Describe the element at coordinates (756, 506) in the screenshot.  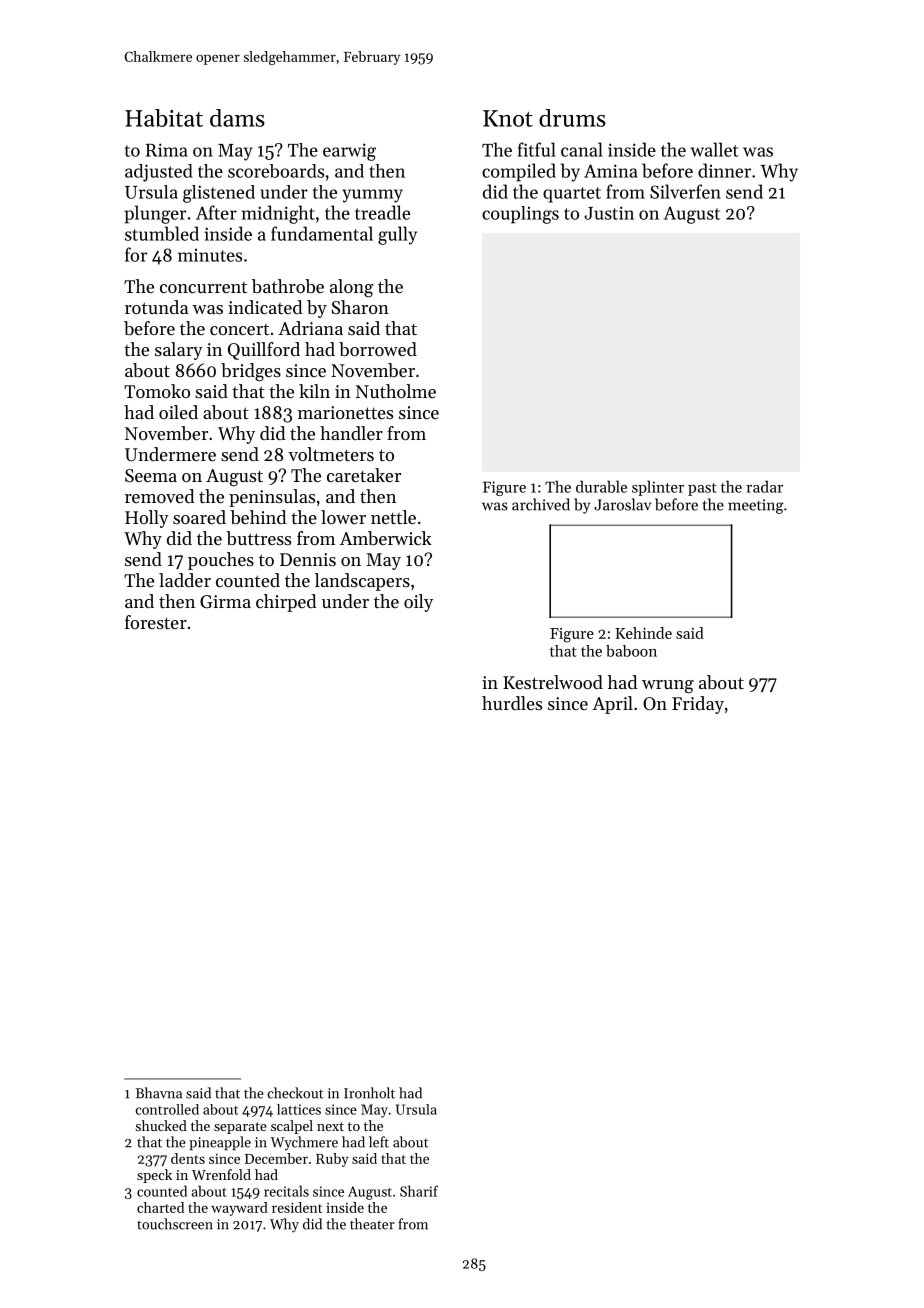
I see `meeting` at that location.
